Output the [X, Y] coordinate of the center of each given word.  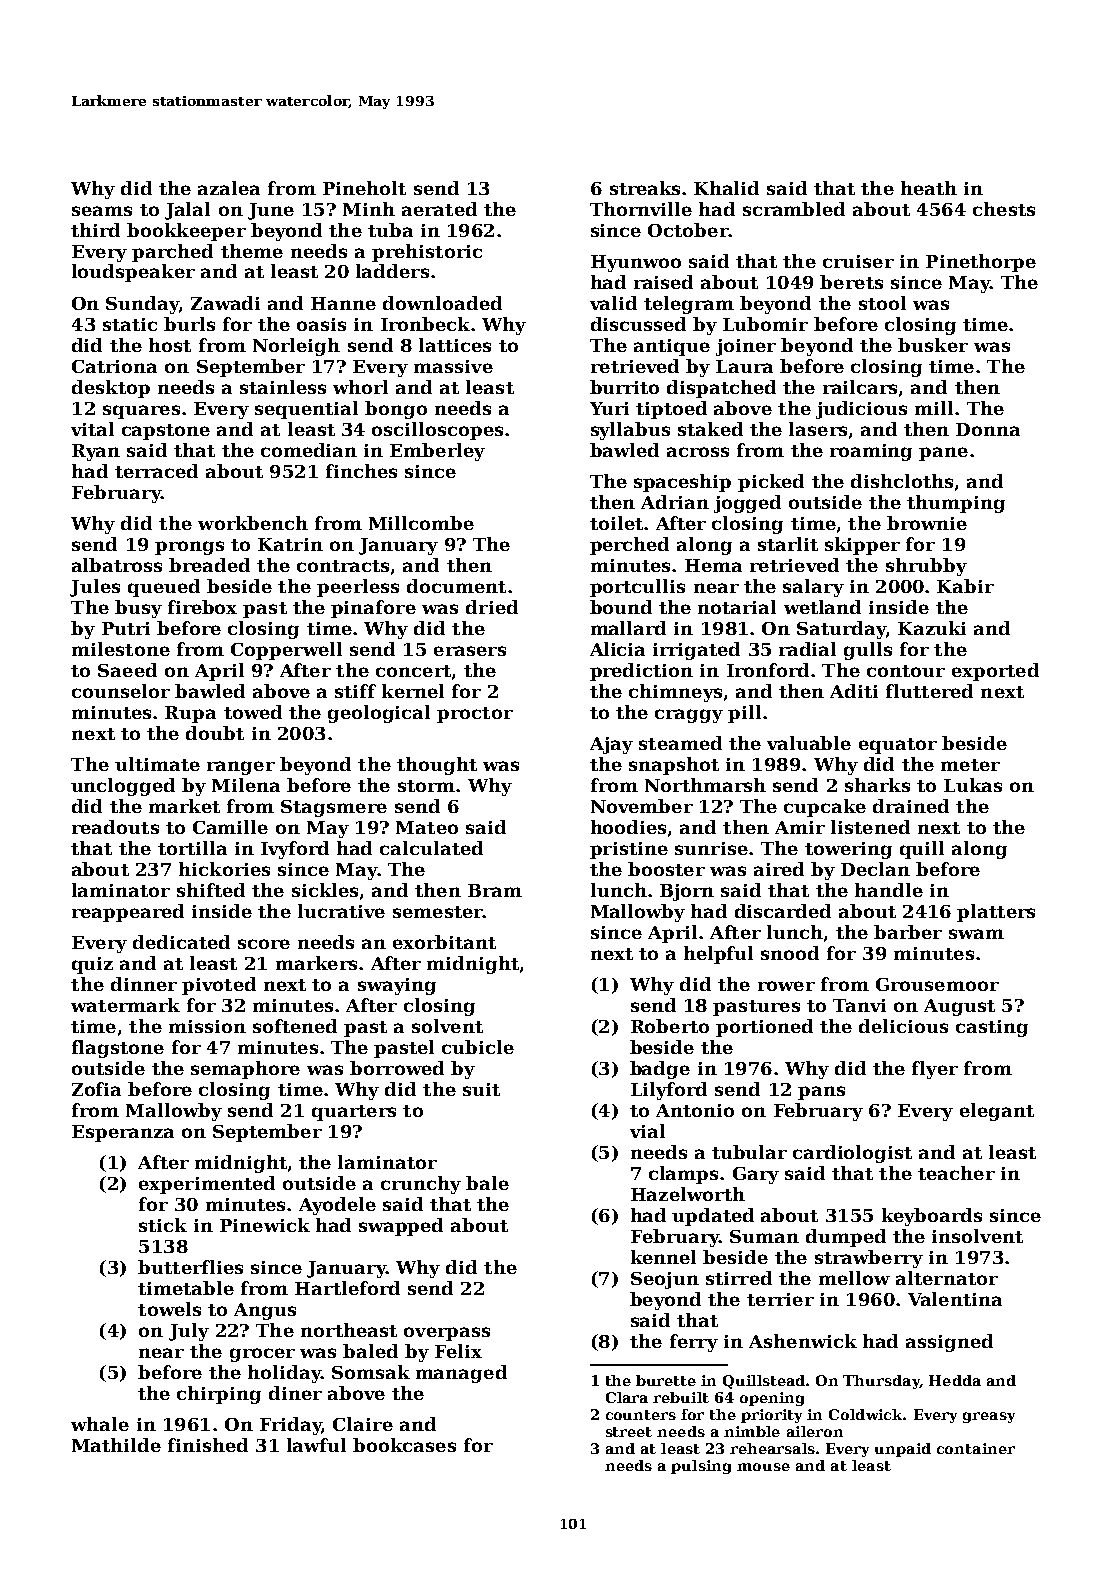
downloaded [442, 303]
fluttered [929, 691]
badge [660, 1070]
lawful [316, 1445]
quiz [92, 965]
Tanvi [859, 1005]
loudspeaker [133, 273]
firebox [202, 607]
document [456, 586]
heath [929, 188]
